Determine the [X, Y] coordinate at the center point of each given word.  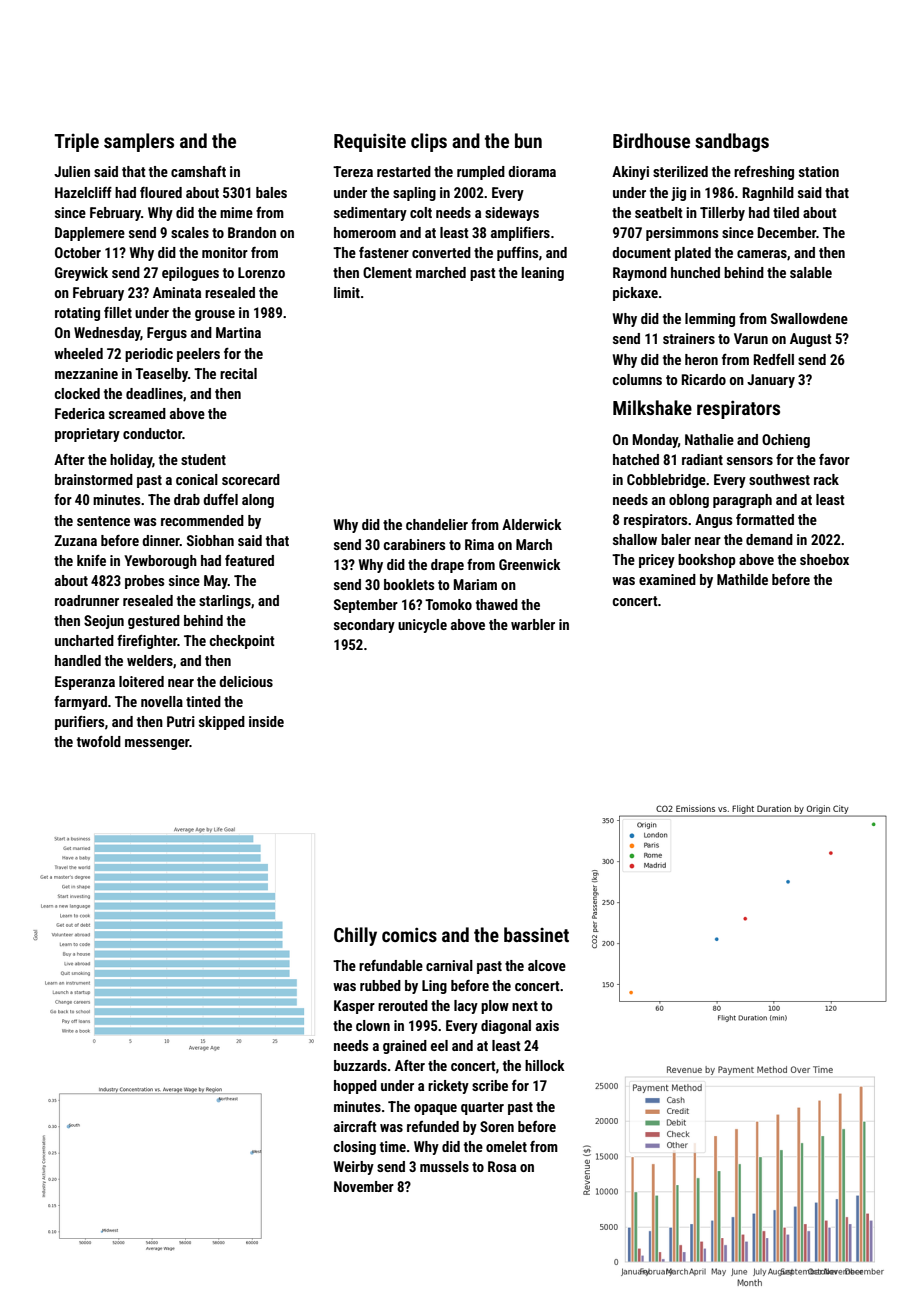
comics [409, 934]
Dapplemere [90, 234]
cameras [762, 254]
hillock [545, 1065]
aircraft [355, 1126]
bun [528, 140]
